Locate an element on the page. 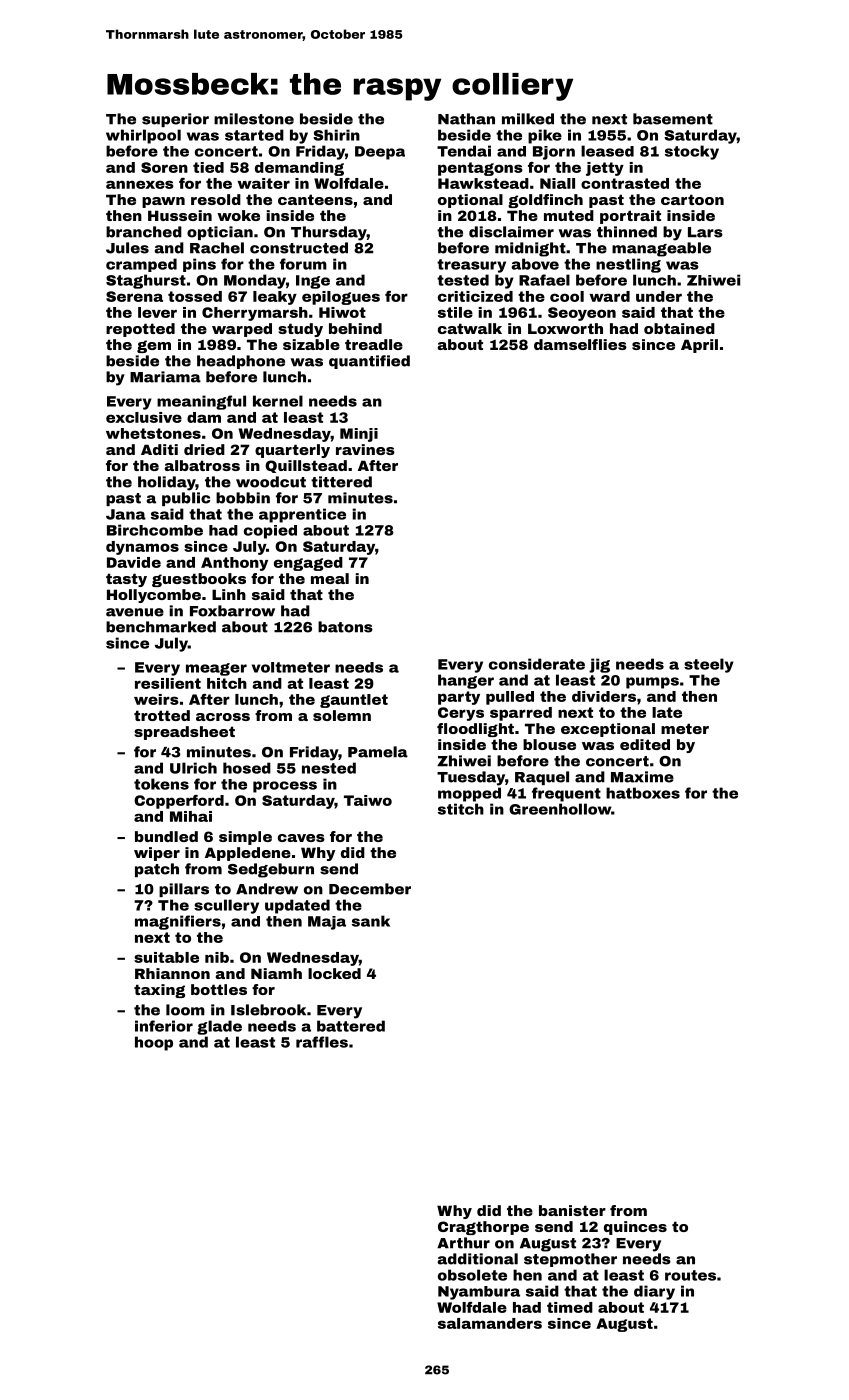 This image has height=1400, width=849. hoop is located at coordinates (154, 1043).
